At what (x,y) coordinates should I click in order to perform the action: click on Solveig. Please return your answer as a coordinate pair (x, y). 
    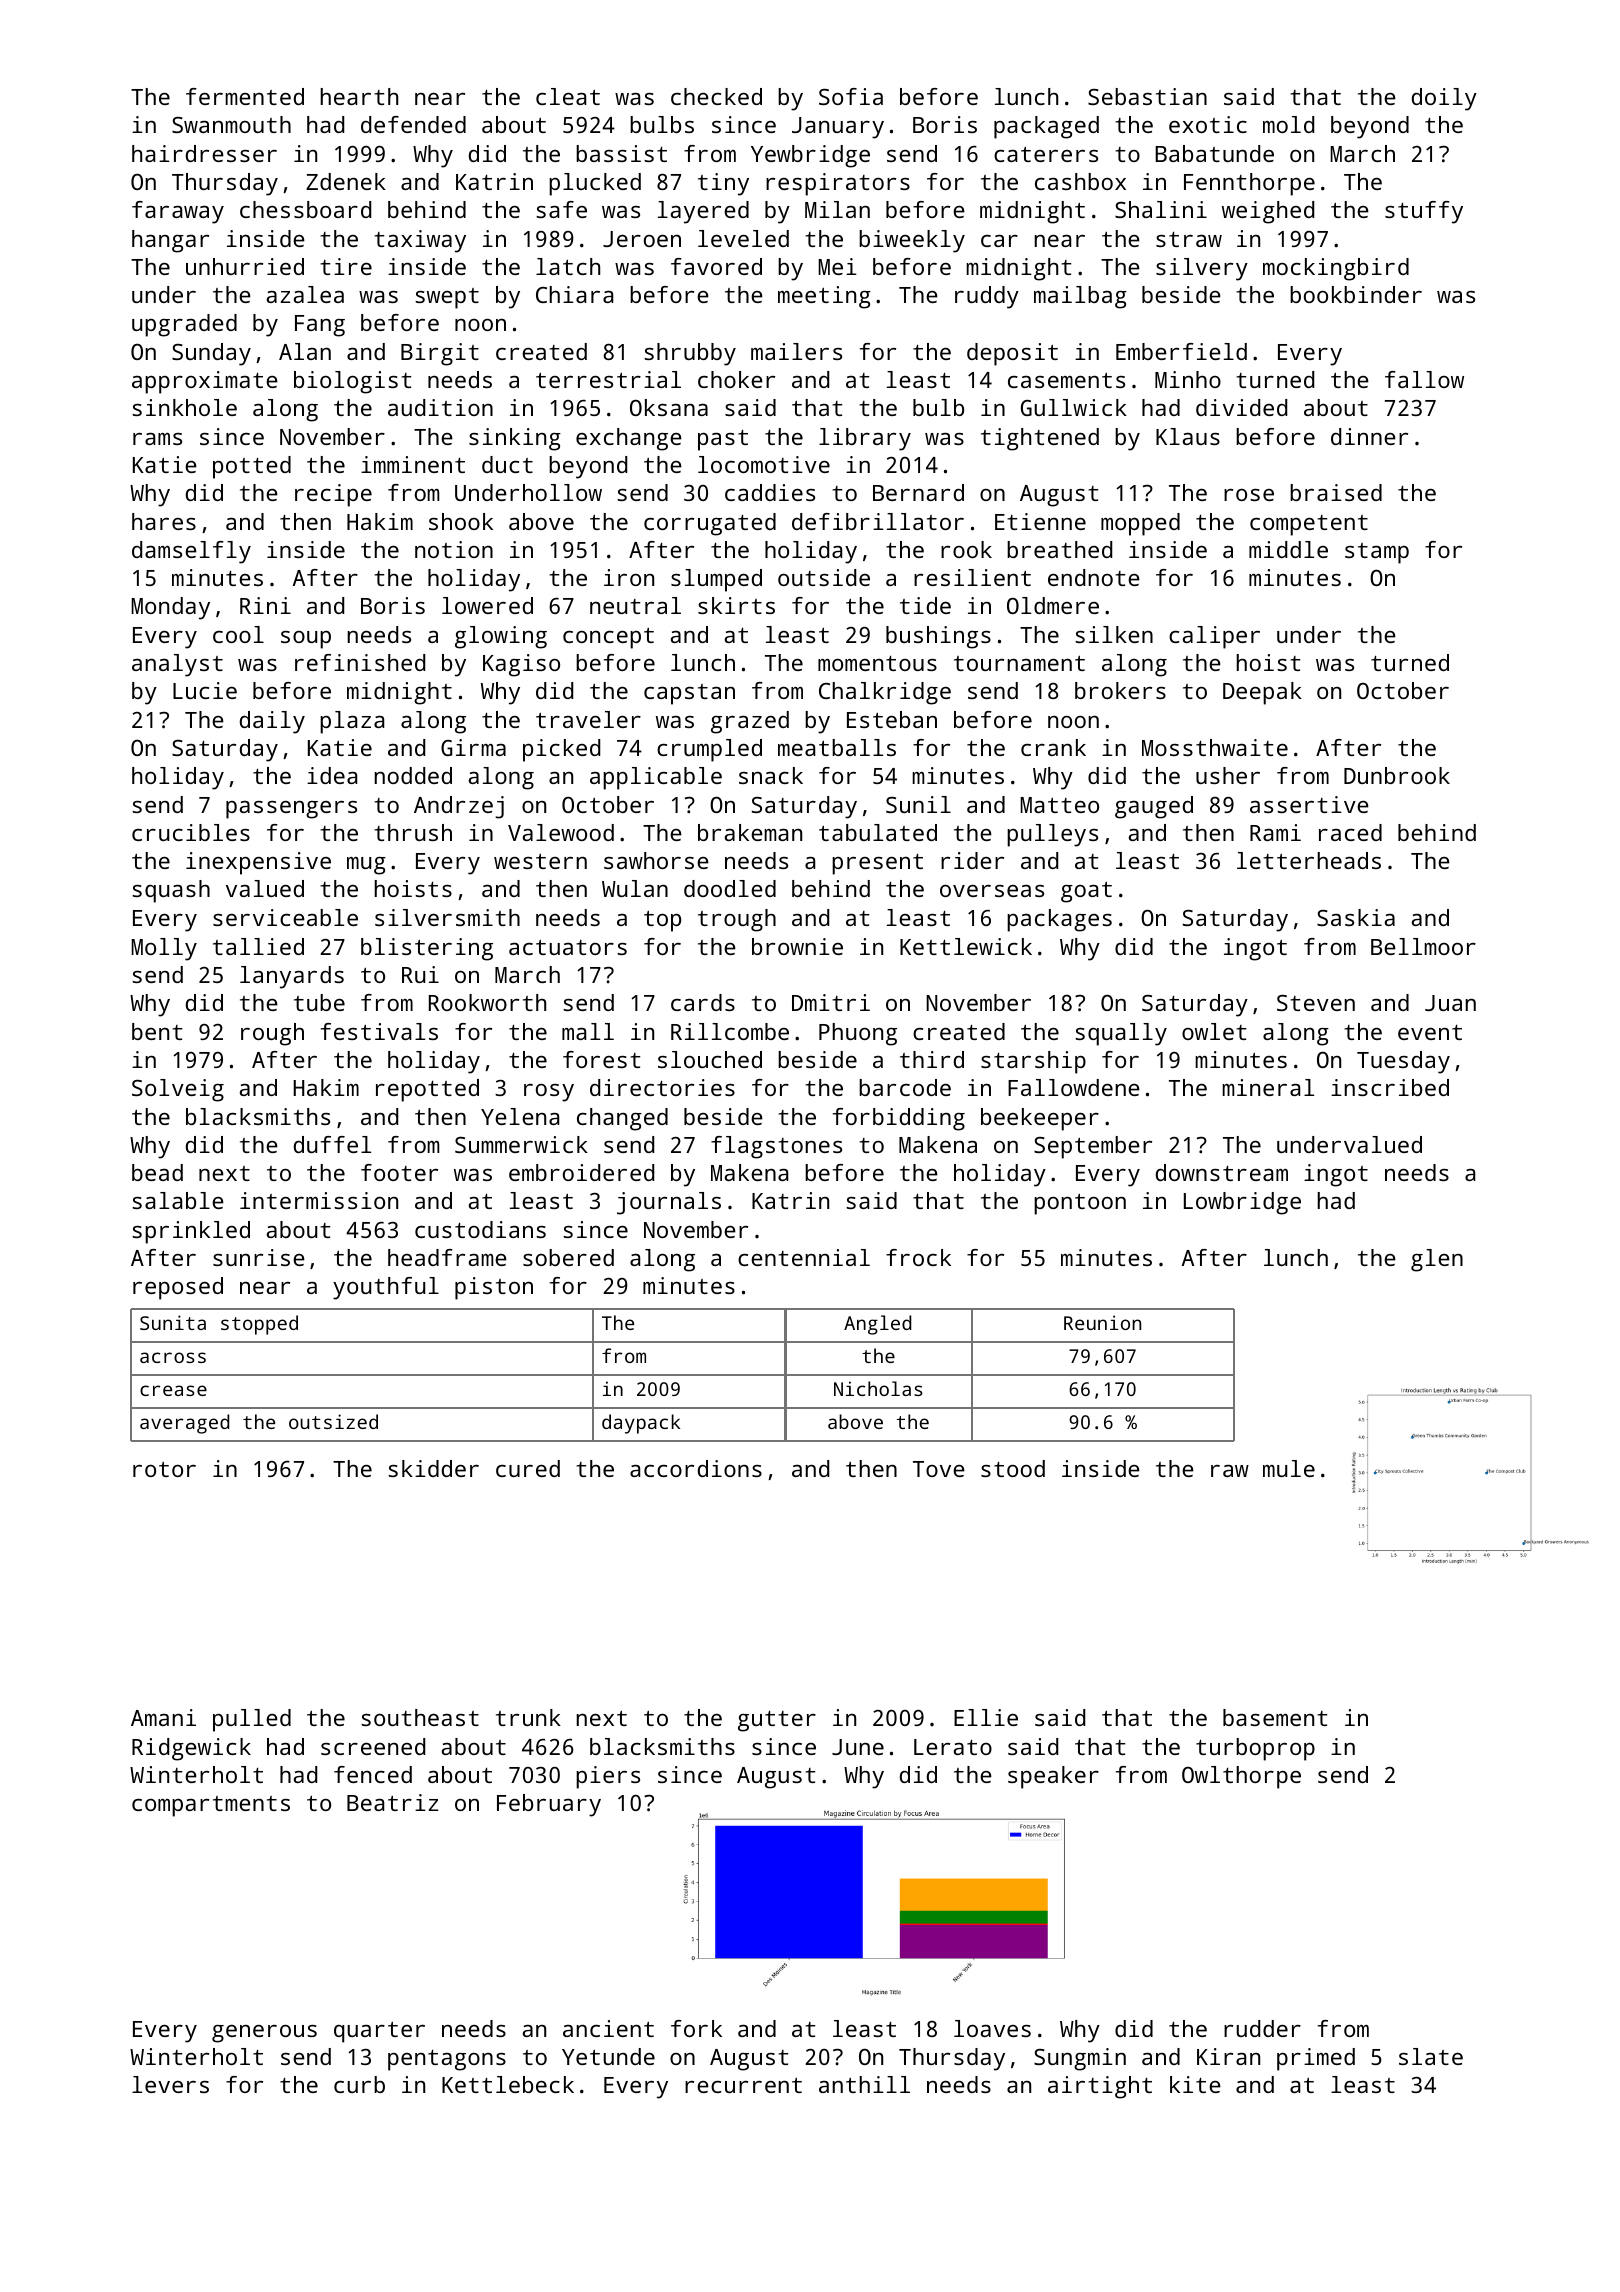
    Looking at the image, I should click on (178, 1090).
